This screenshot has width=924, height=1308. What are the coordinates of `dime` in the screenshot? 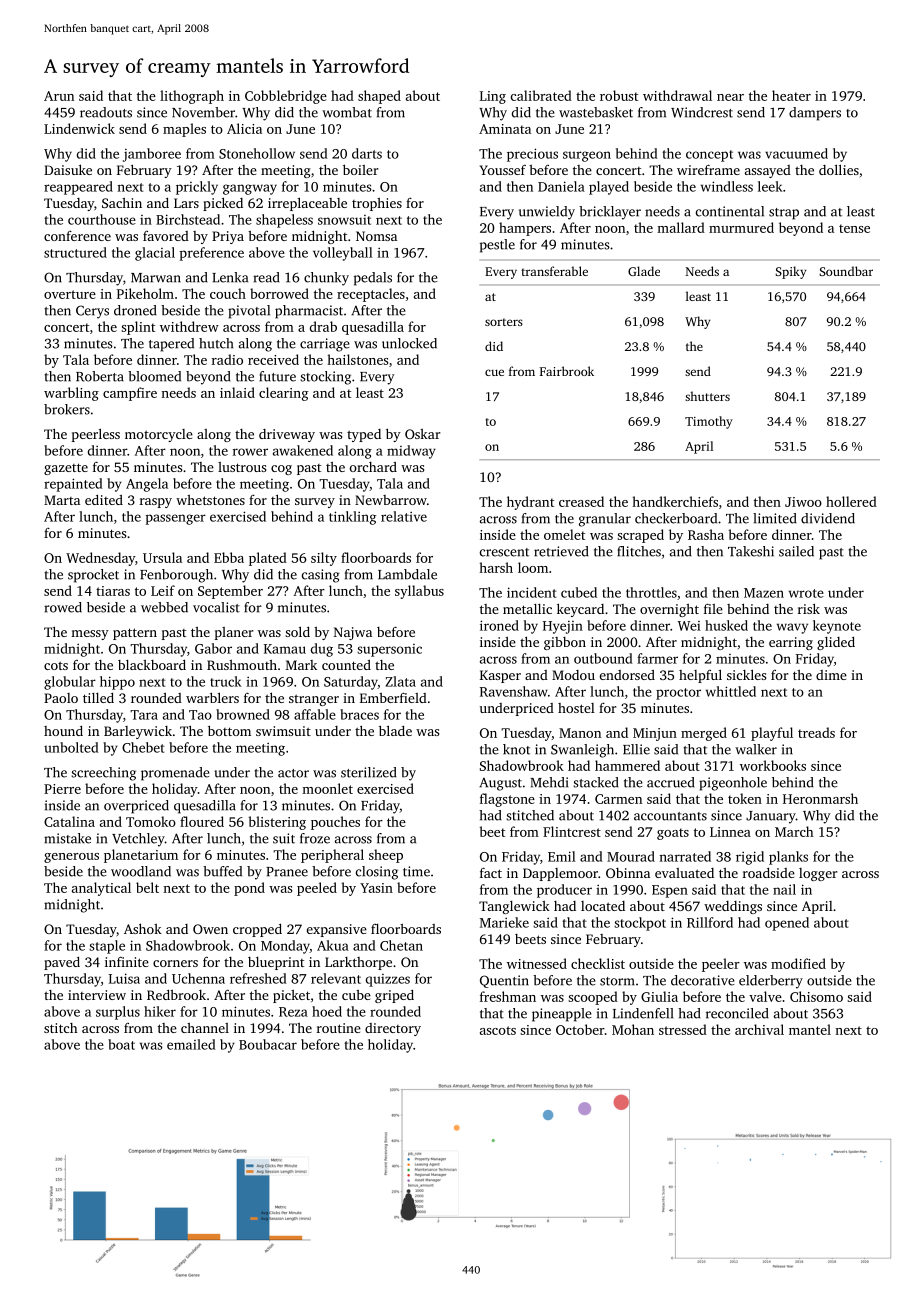 It's located at (831, 675).
